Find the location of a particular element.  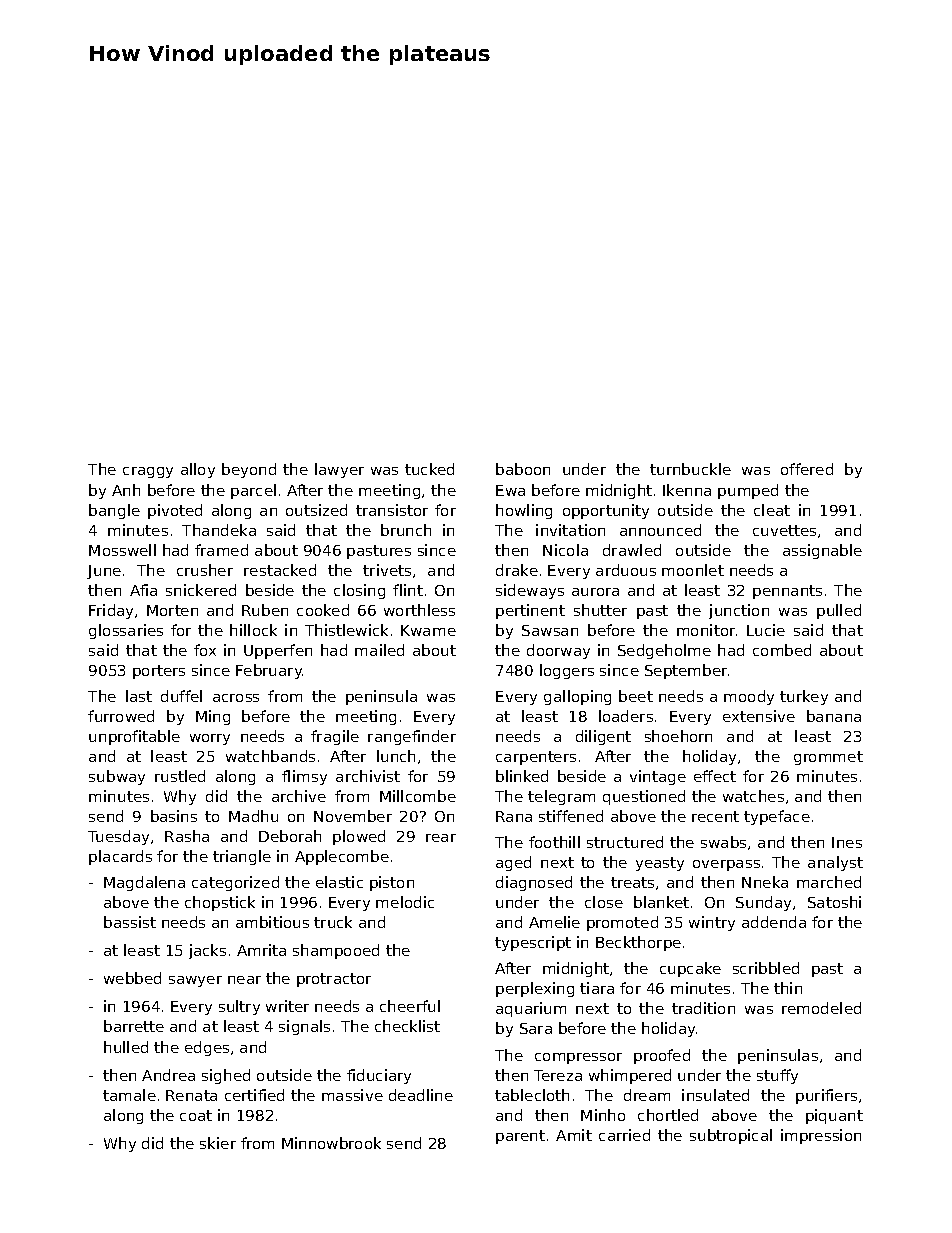

stuffy is located at coordinates (777, 1076).
